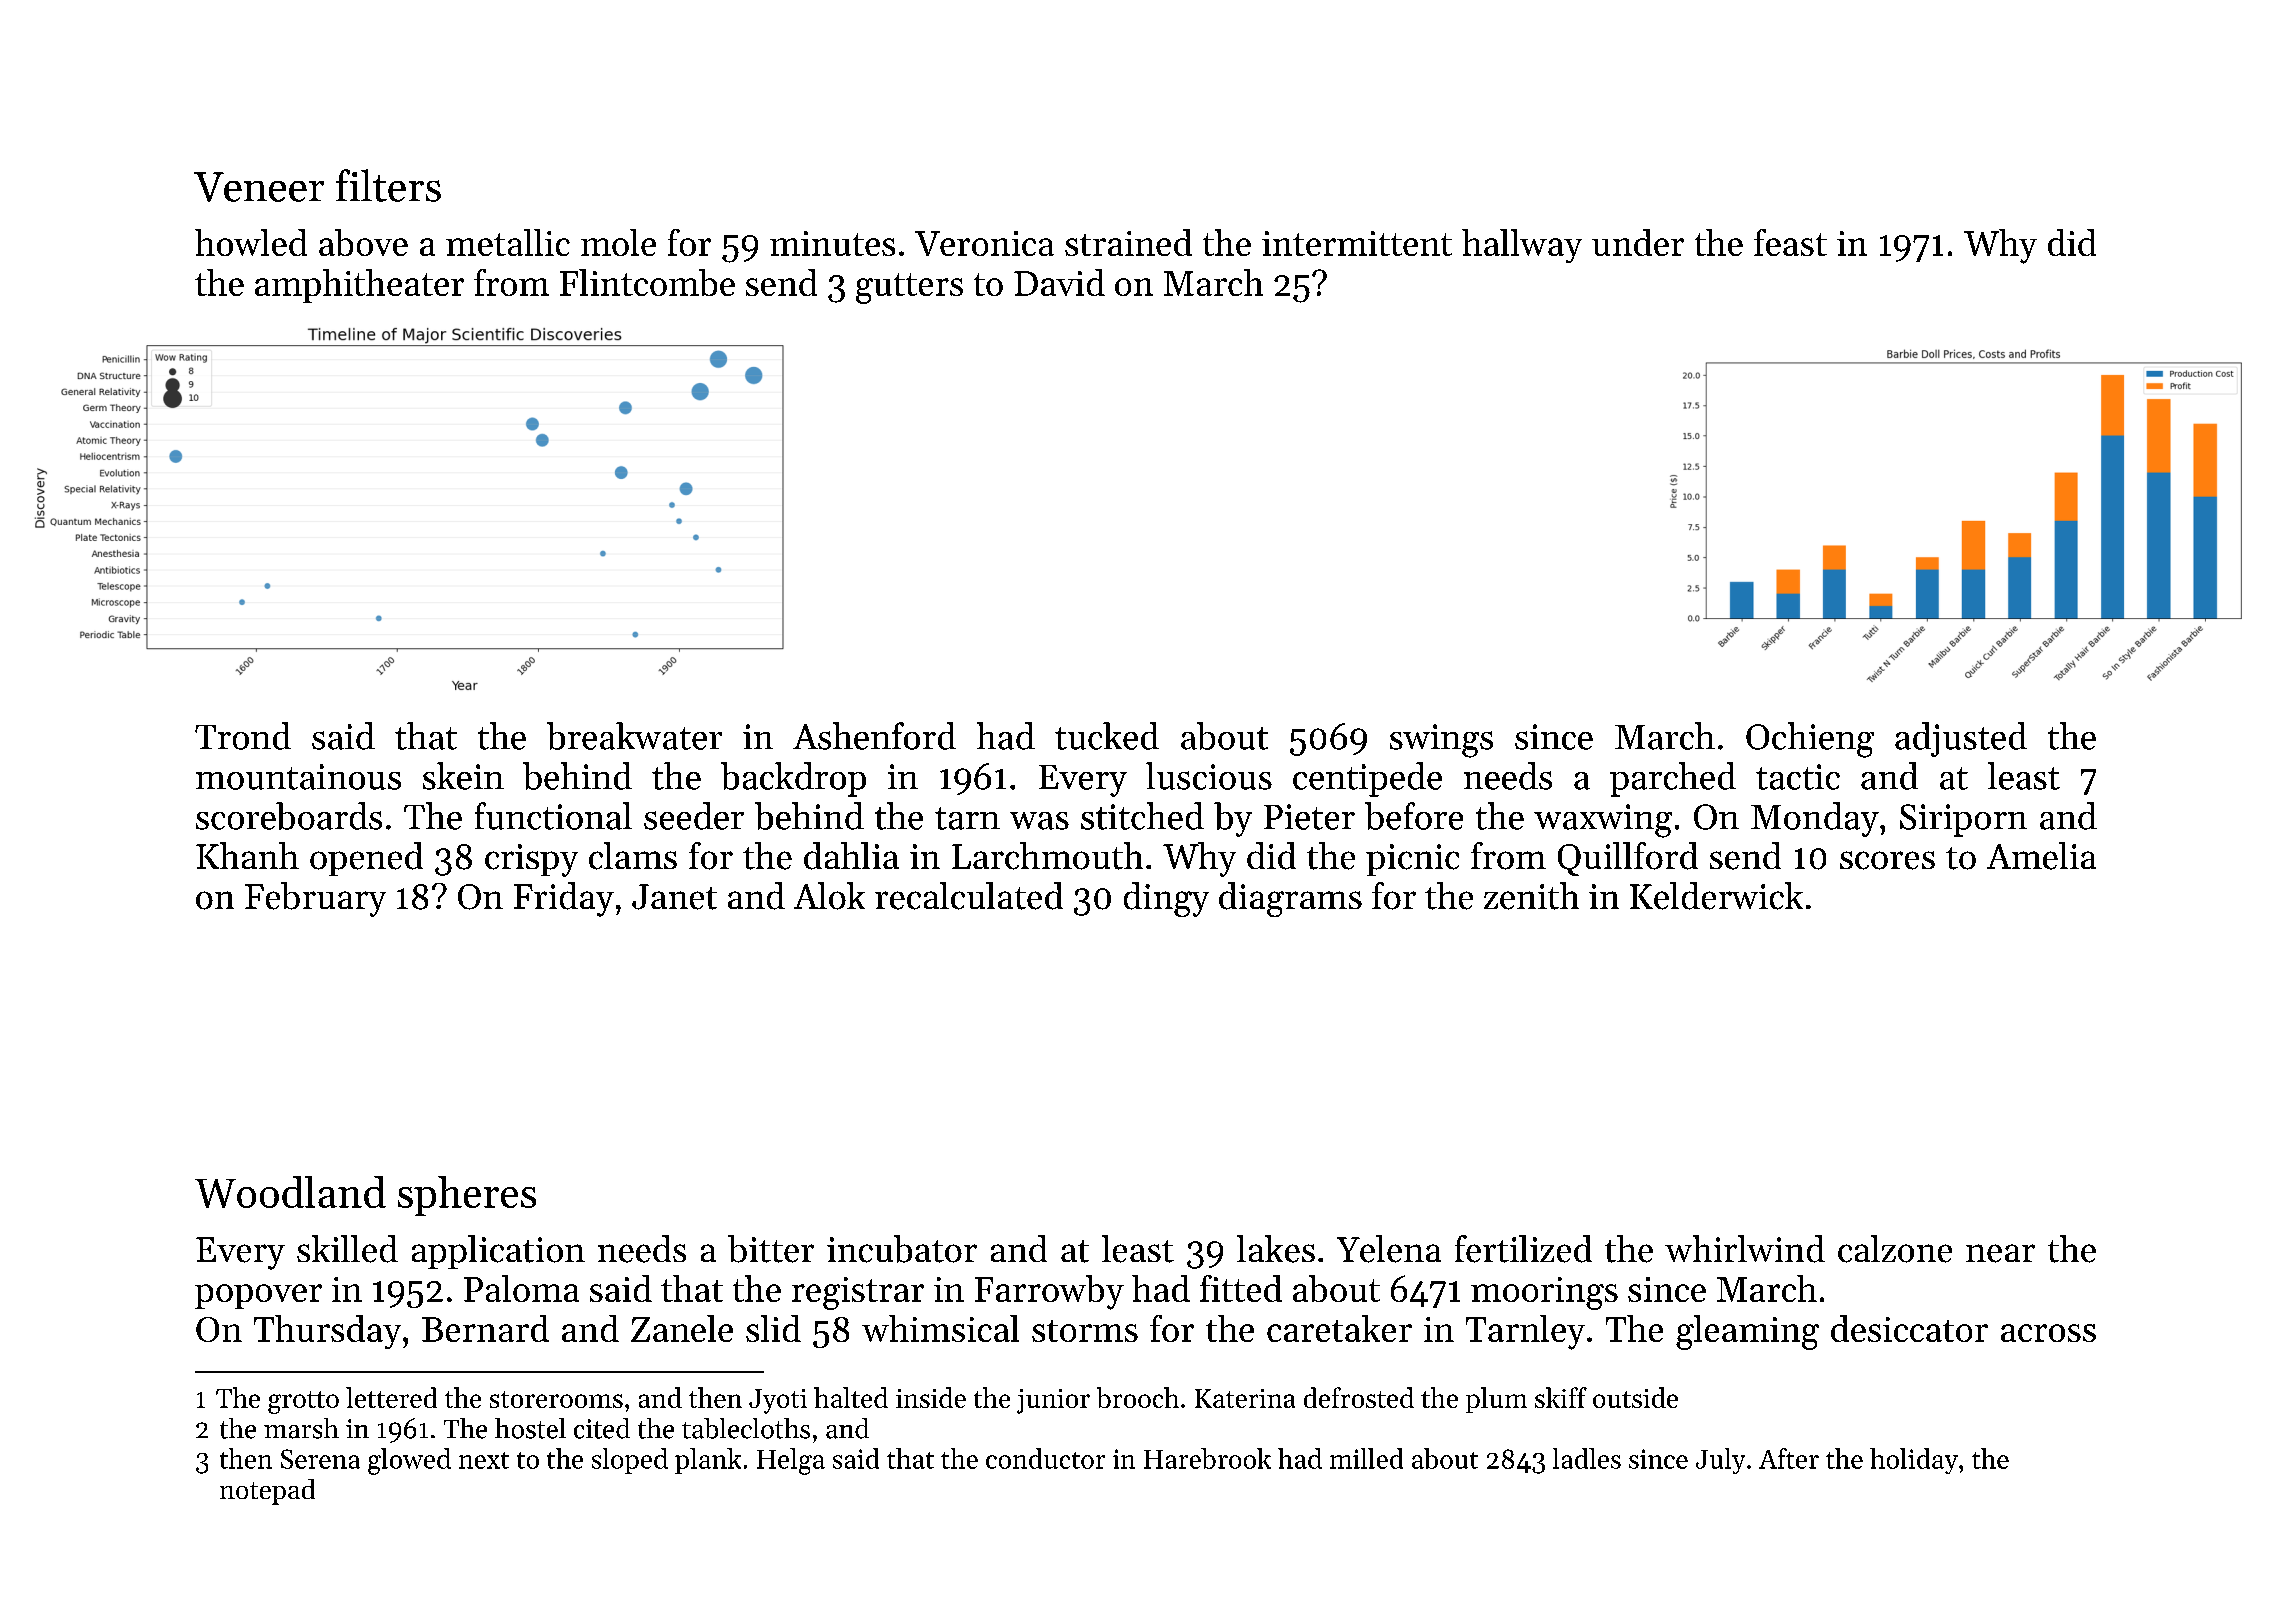 The image size is (2292, 1620). Describe the element at coordinates (940, 1328) in the page. I see `whimsical` at that location.
